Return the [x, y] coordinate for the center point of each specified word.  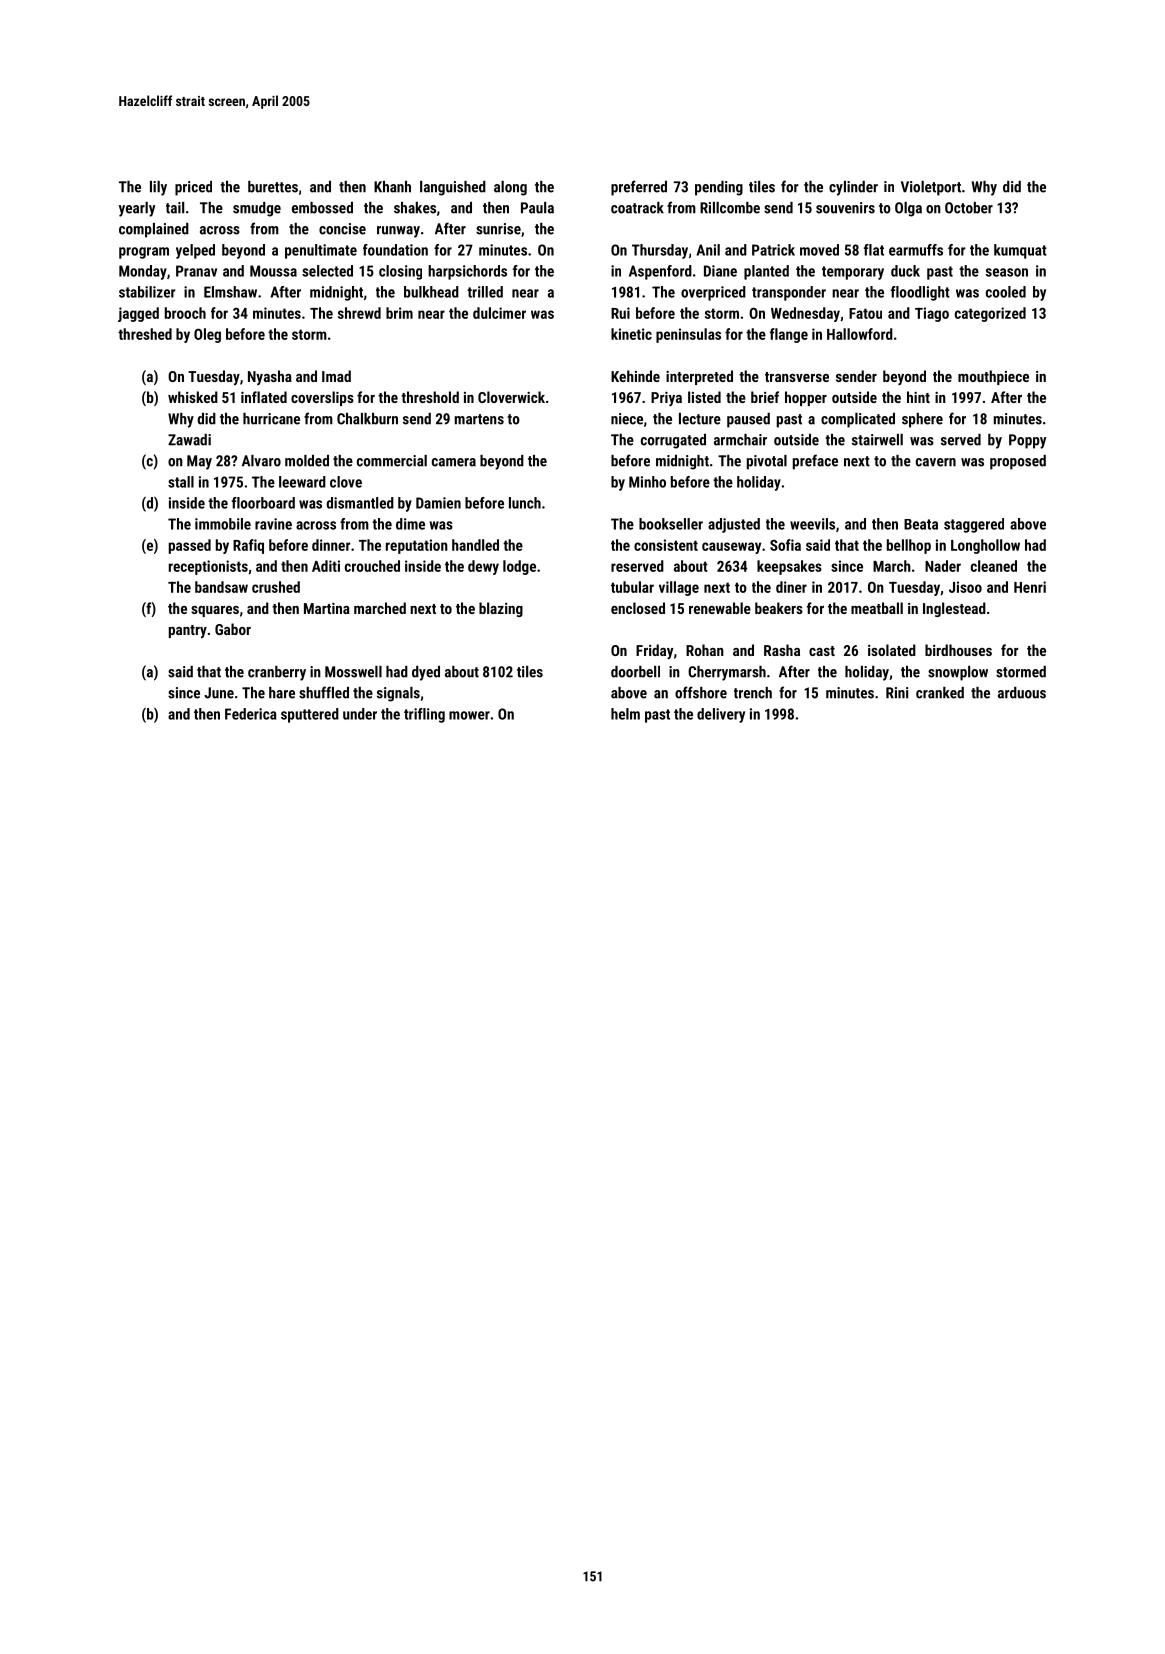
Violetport [931, 188]
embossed [322, 208]
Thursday [660, 251]
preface [815, 462]
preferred [639, 188]
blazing [501, 609]
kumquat [1020, 251]
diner [791, 587]
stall [181, 482]
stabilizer [147, 292]
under [360, 714]
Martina [327, 608]
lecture [700, 419]
